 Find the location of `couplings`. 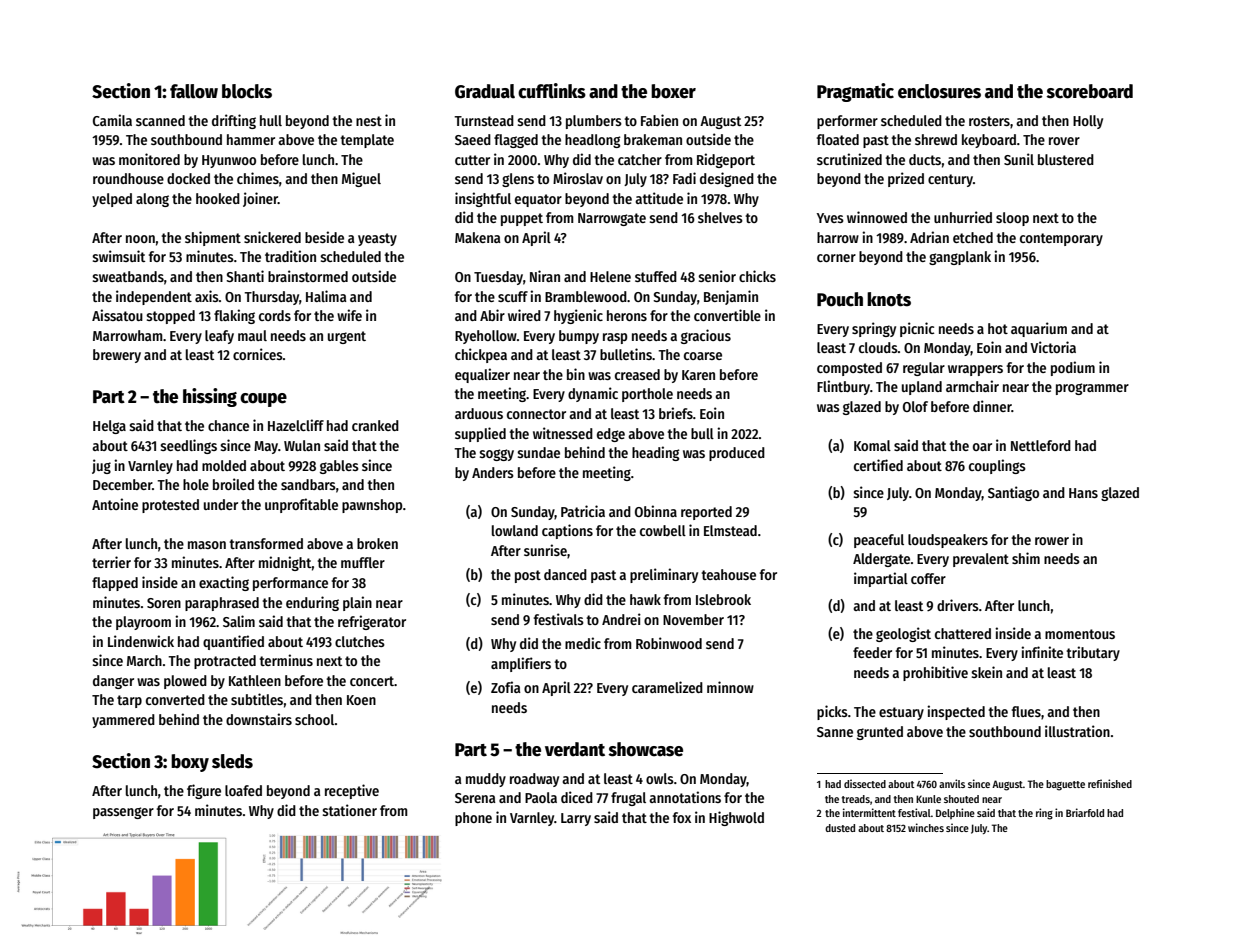

couplings is located at coordinates (997, 466).
